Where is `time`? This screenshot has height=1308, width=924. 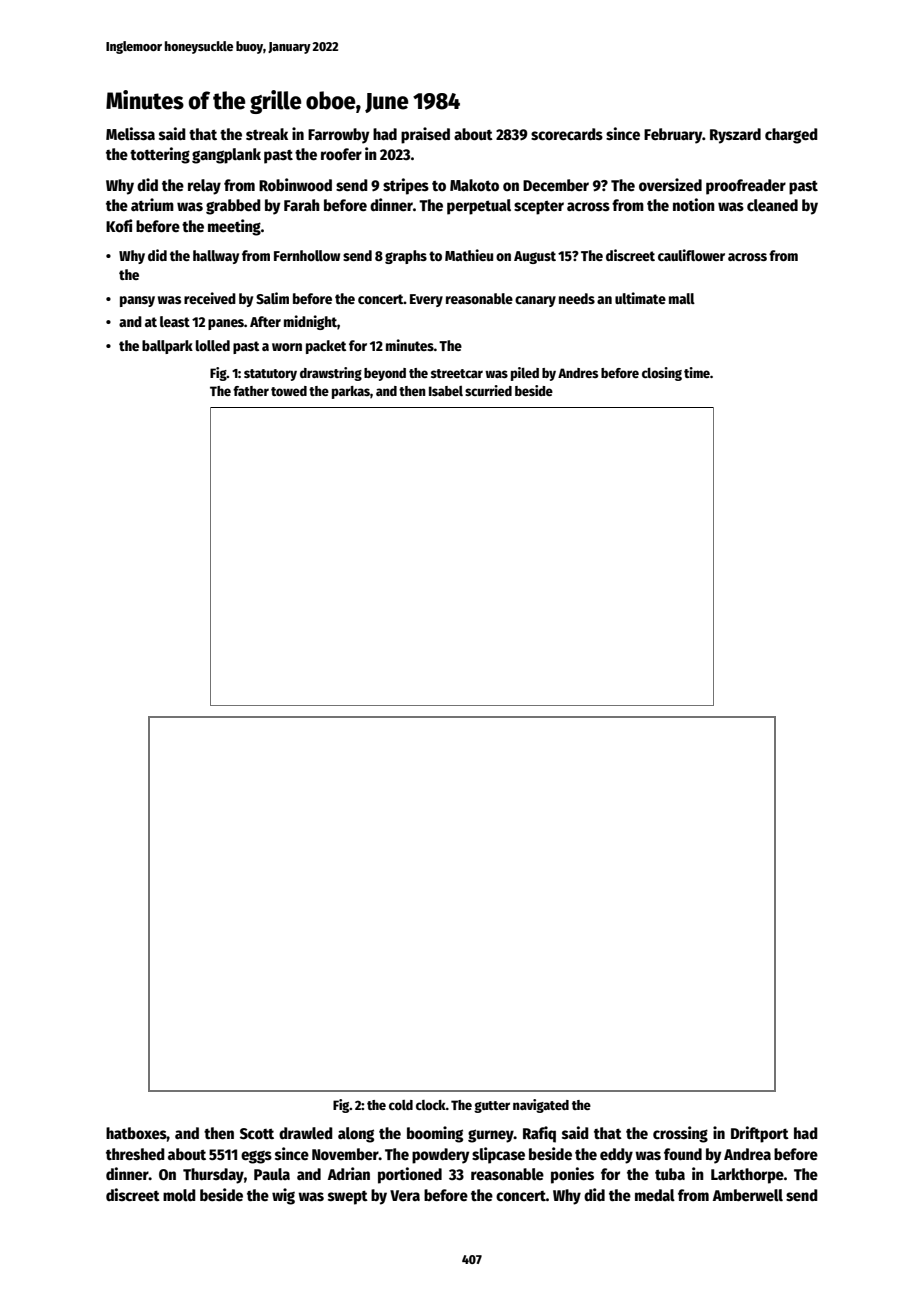 time is located at coordinates (697, 372).
